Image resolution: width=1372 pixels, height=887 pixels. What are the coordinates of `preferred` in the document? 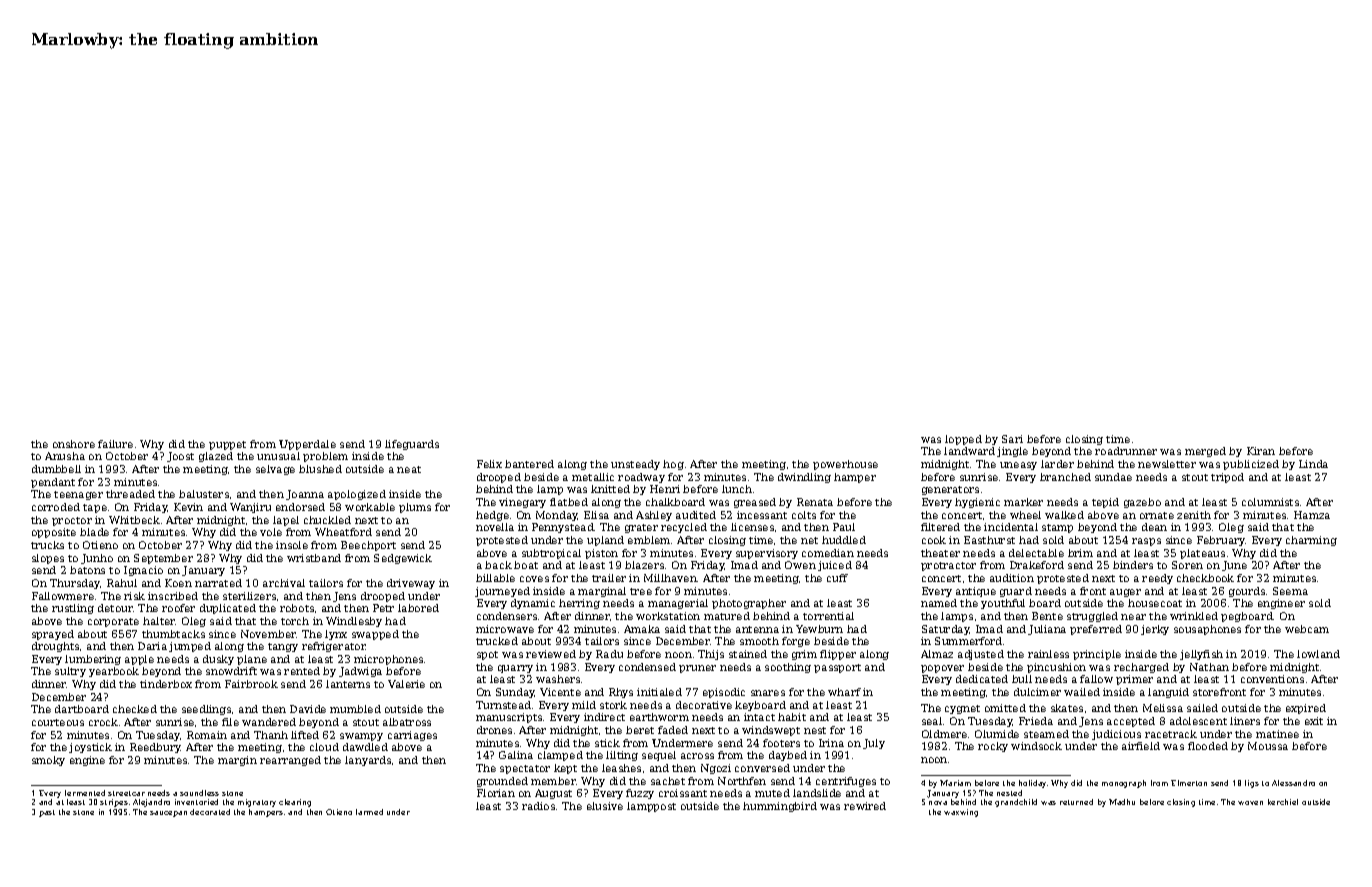 It's located at (1096, 630).
